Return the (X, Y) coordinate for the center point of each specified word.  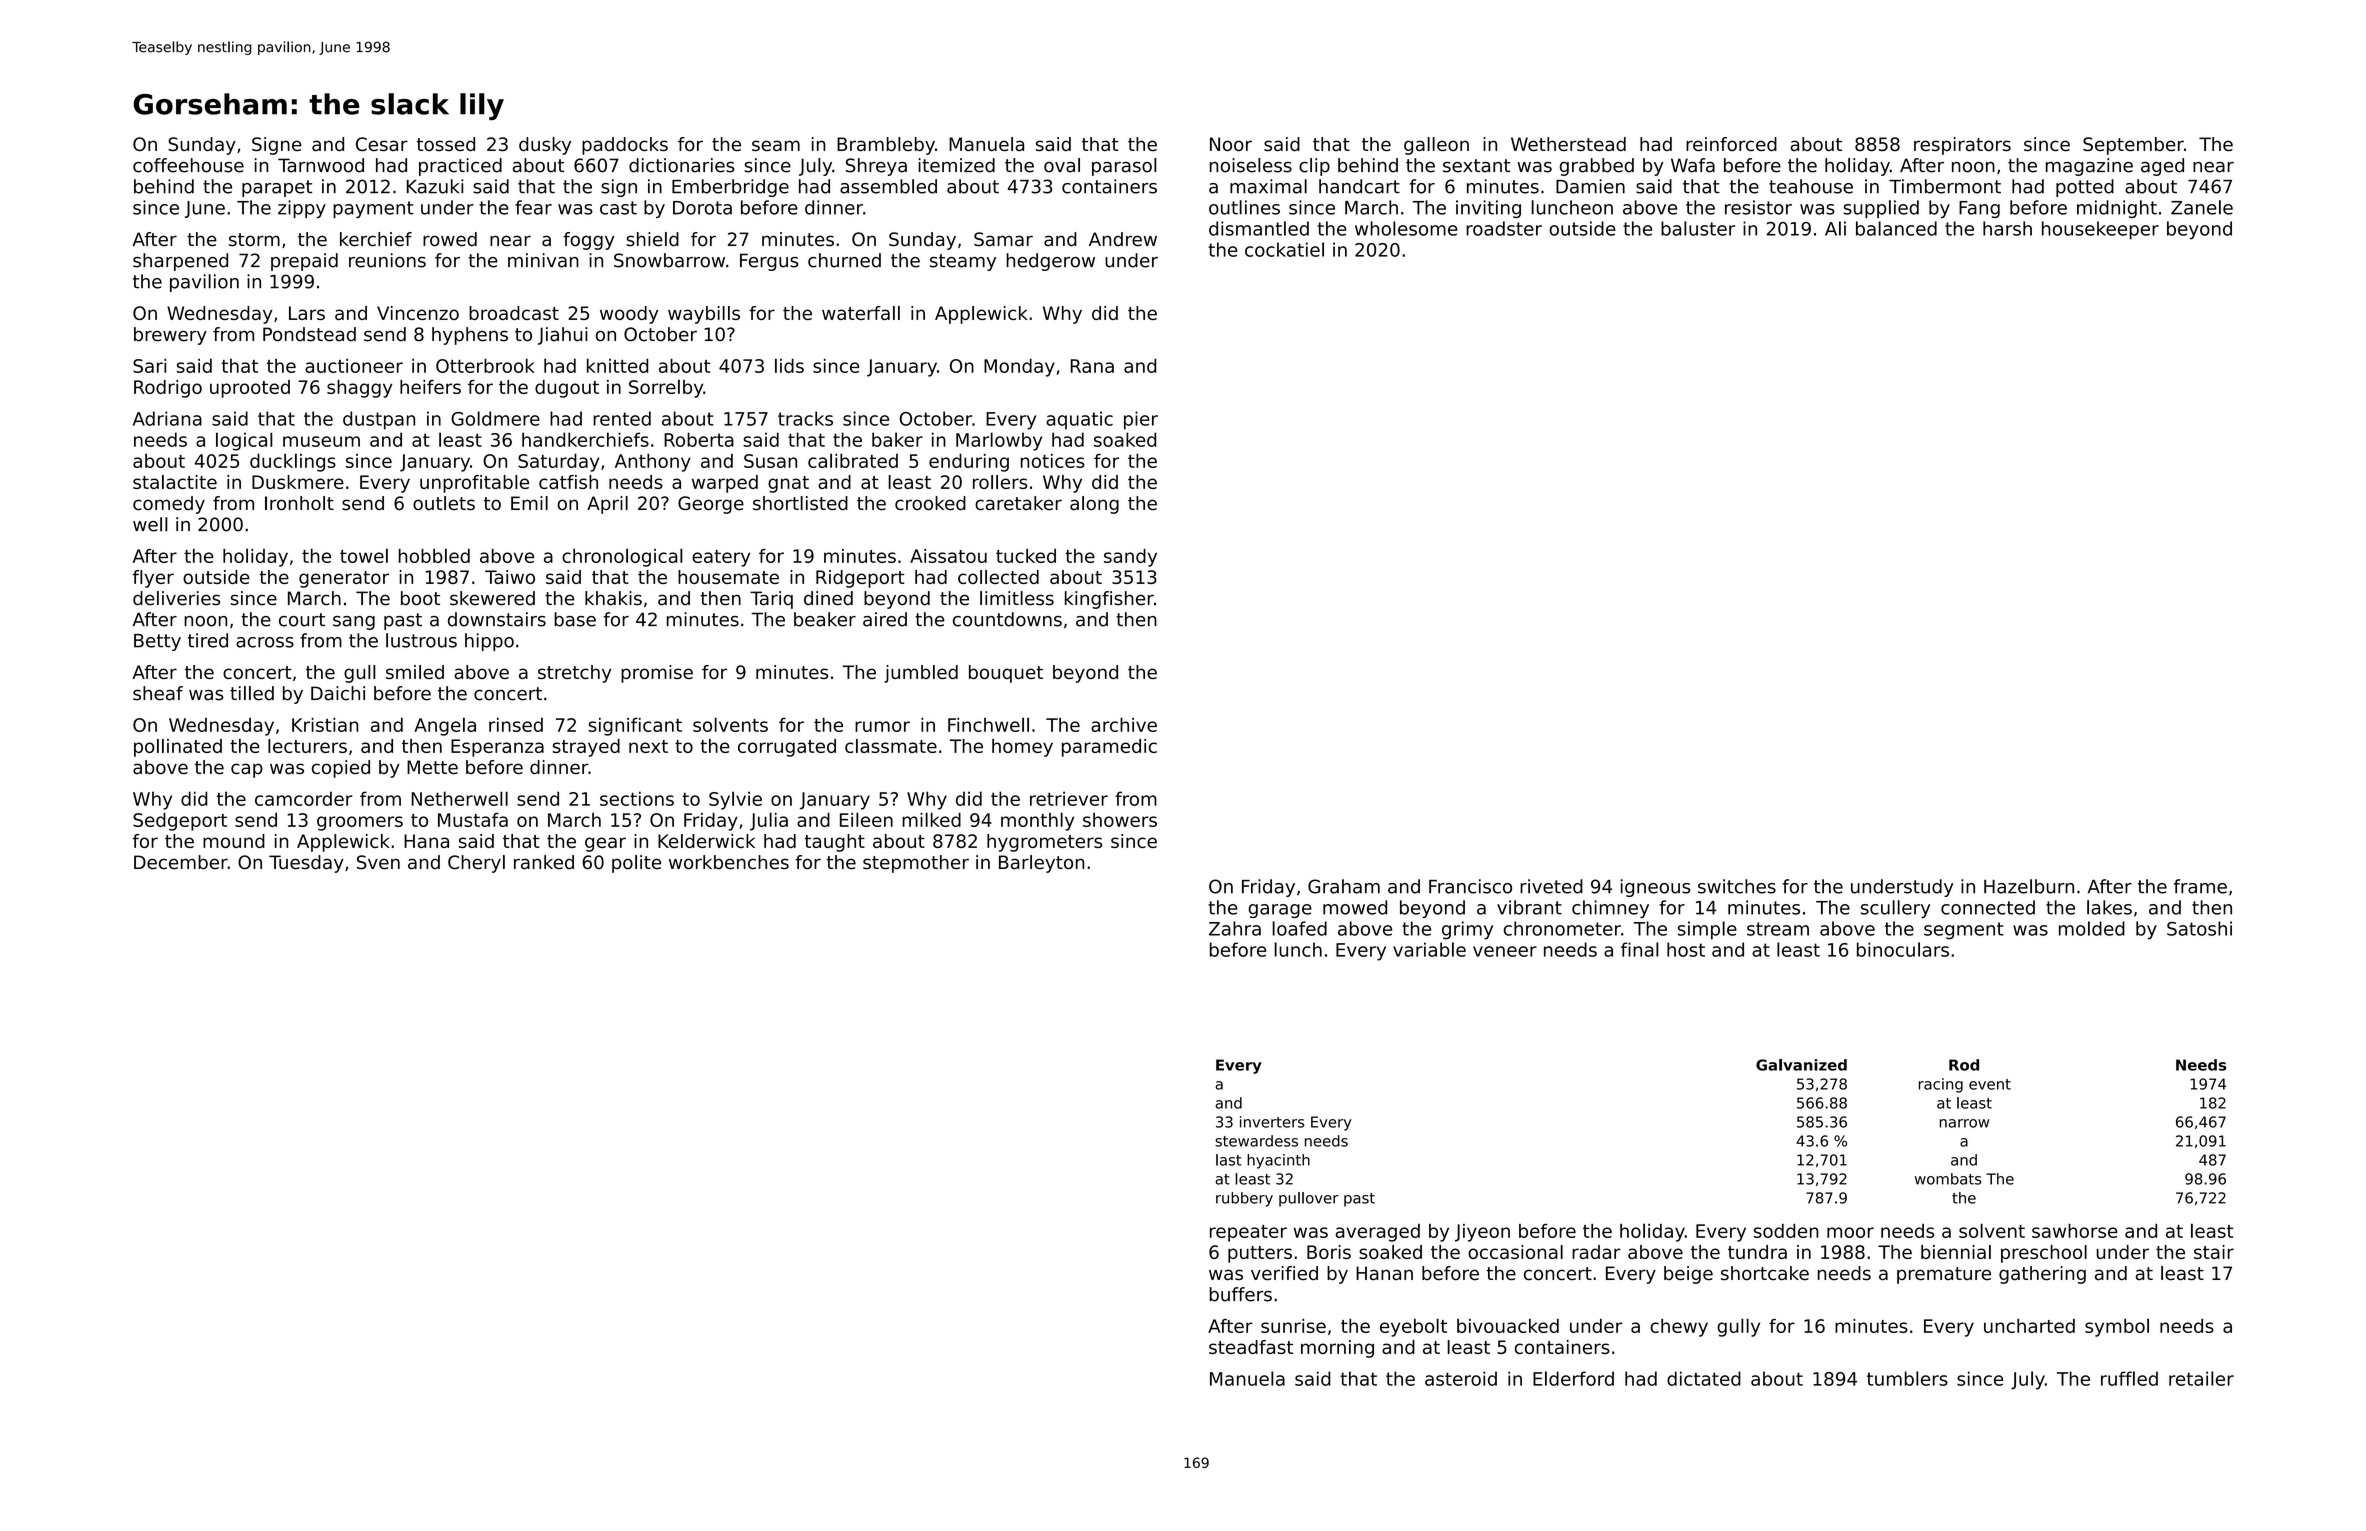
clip (1314, 167)
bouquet (1006, 674)
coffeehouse (188, 165)
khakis (613, 598)
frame (2200, 886)
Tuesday (306, 864)
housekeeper (2100, 230)
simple (1707, 930)
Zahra (1235, 928)
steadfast (1251, 1347)
